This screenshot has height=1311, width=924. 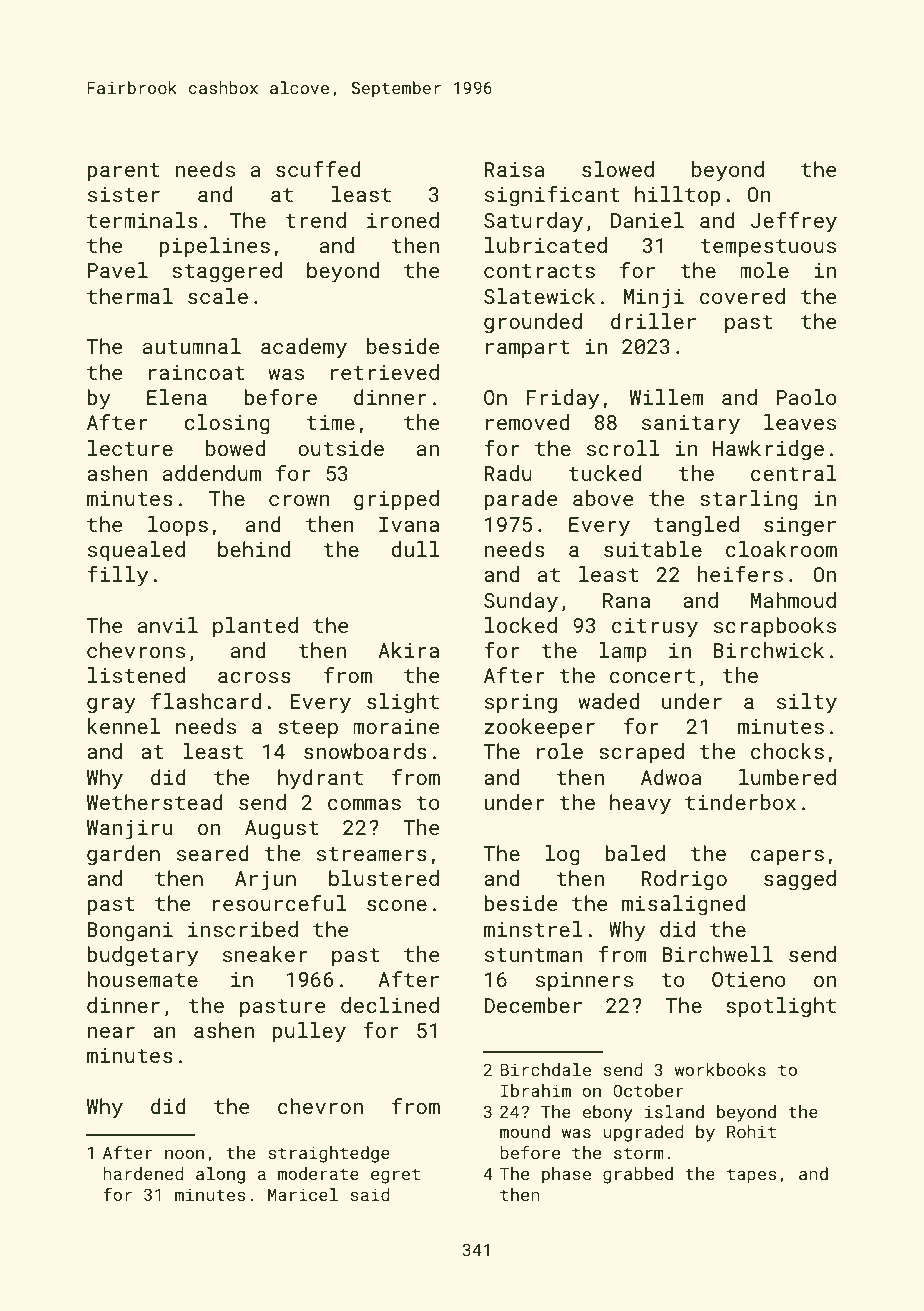 What do you see at coordinates (653, 549) in the screenshot?
I see `suitable` at bounding box center [653, 549].
